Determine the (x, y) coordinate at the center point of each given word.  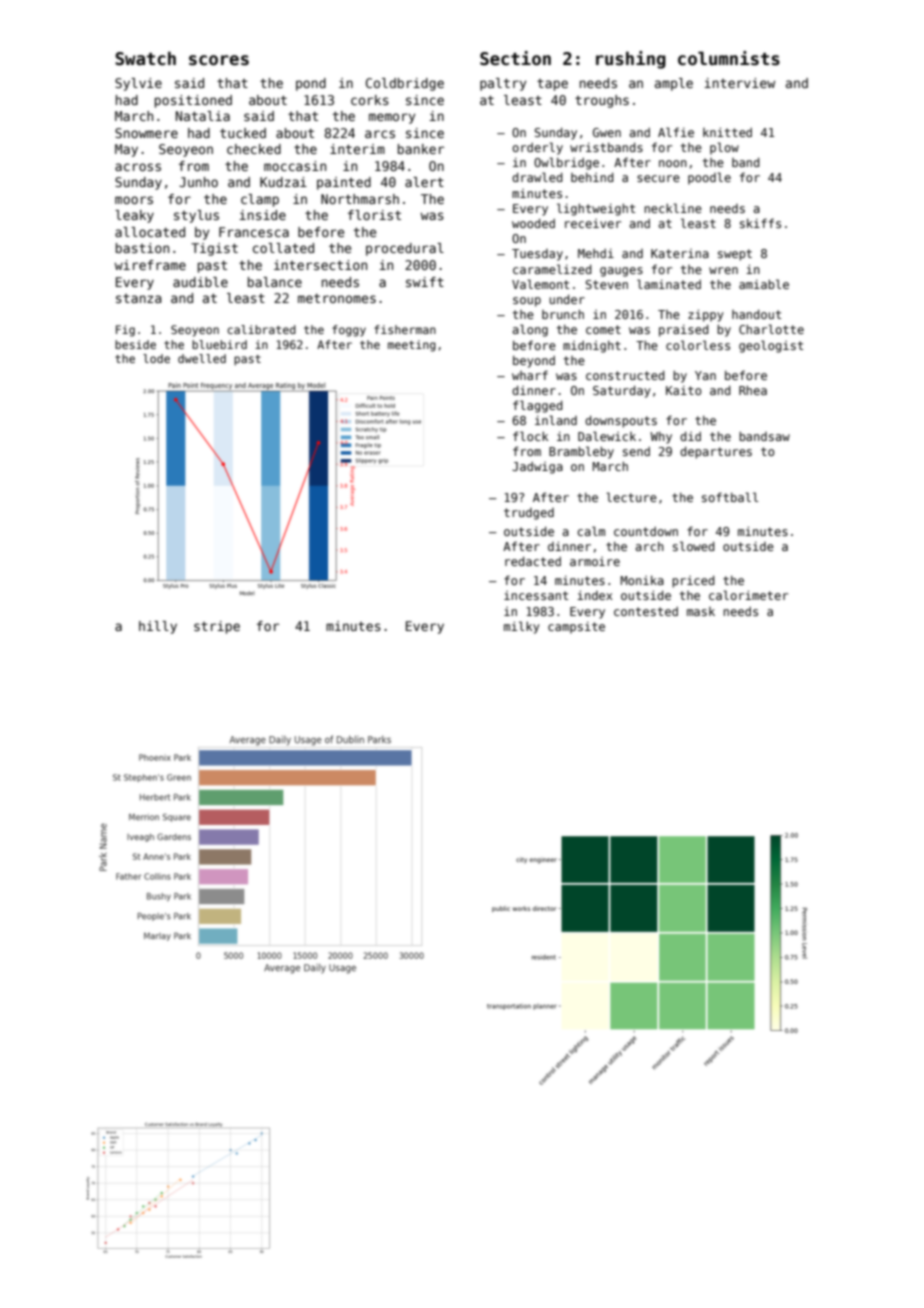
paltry (503, 84)
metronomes (337, 298)
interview (739, 83)
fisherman (405, 329)
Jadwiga (537, 468)
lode (156, 358)
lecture (631, 497)
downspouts (621, 421)
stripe (217, 627)
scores (219, 60)
